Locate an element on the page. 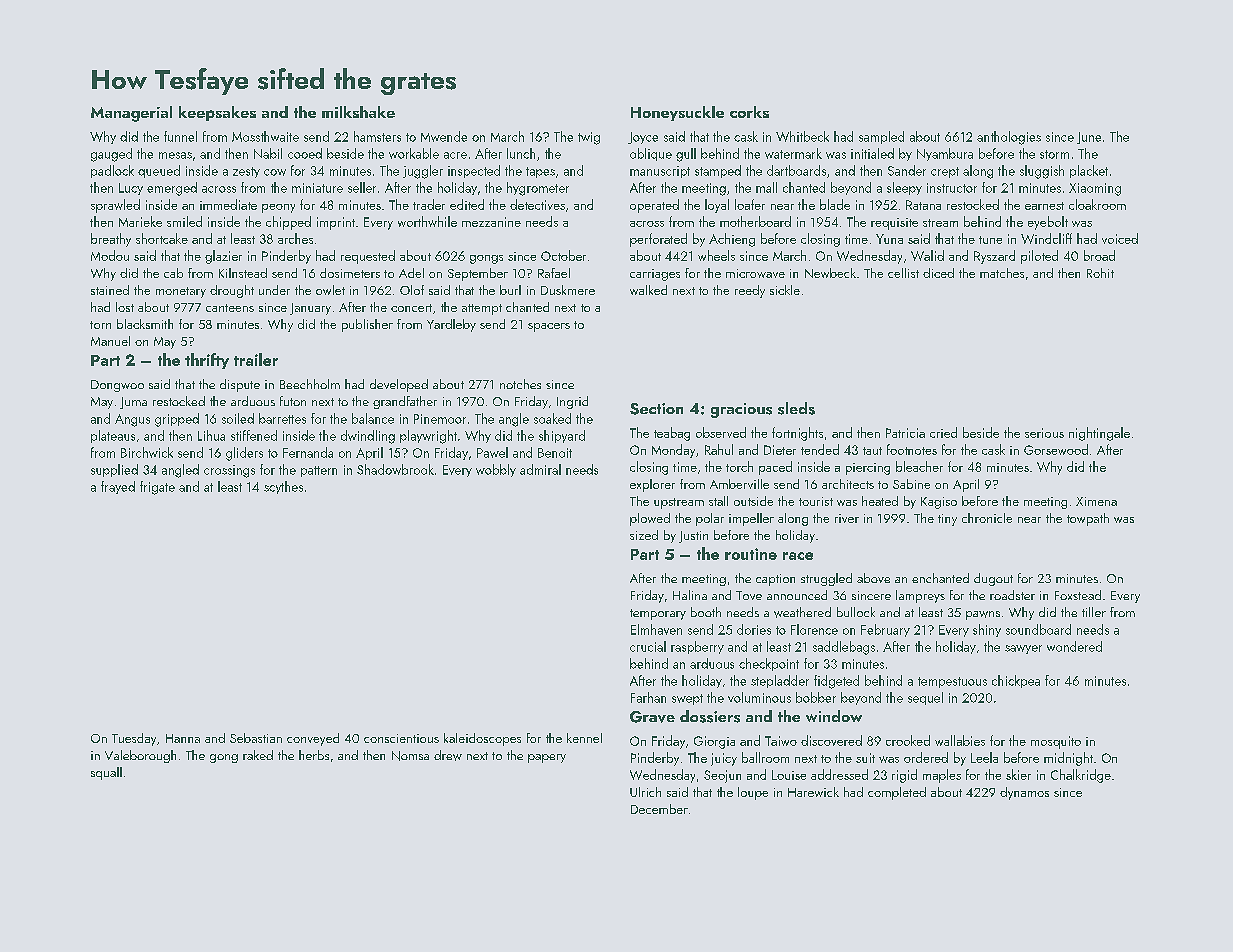 Image resolution: width=1233 pixels, height=952 pixels. Shadowbrook is located at coordinates (395, 469).
